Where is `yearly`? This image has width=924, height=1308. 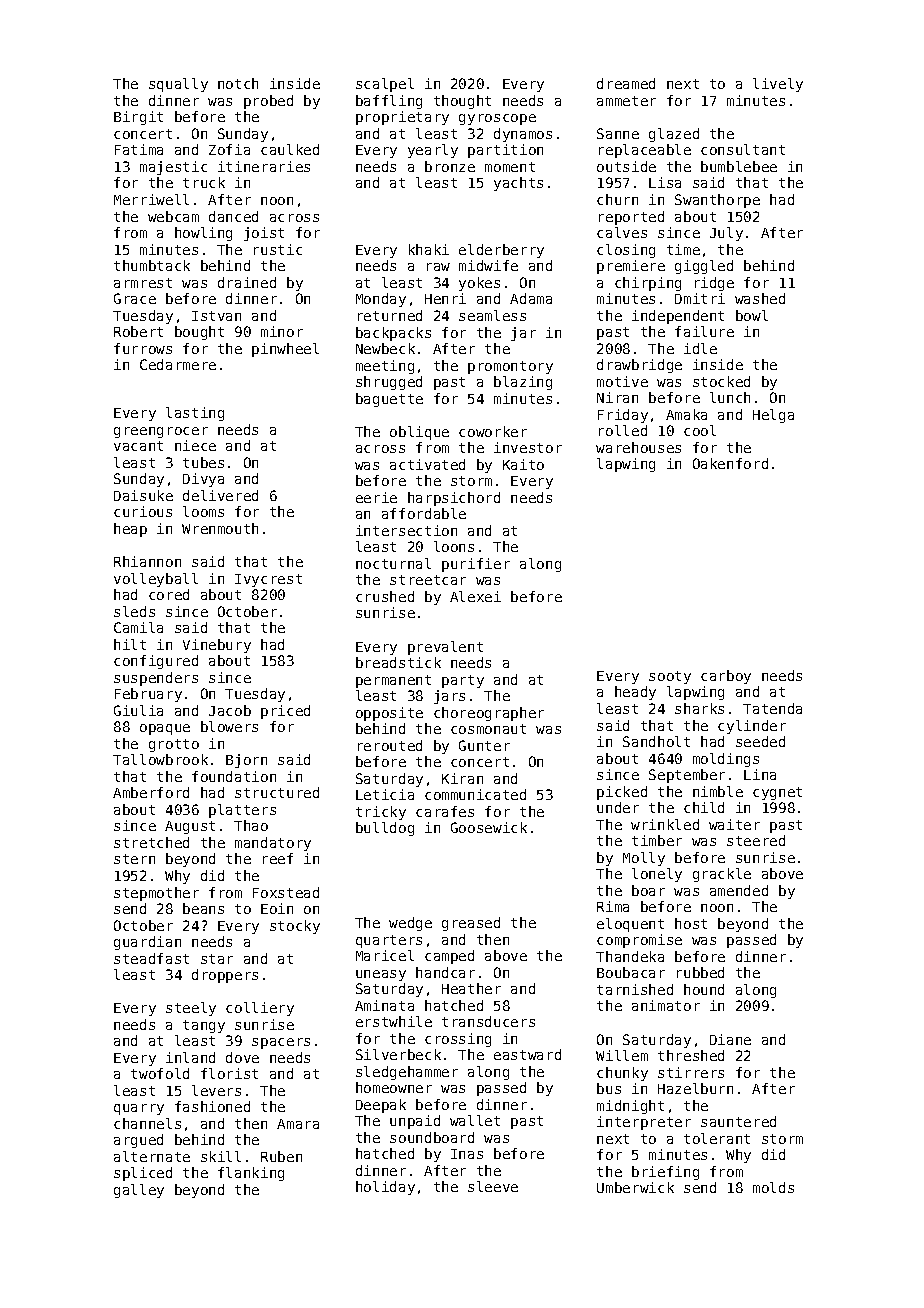 yearly is located at coordinates (433, 151).
